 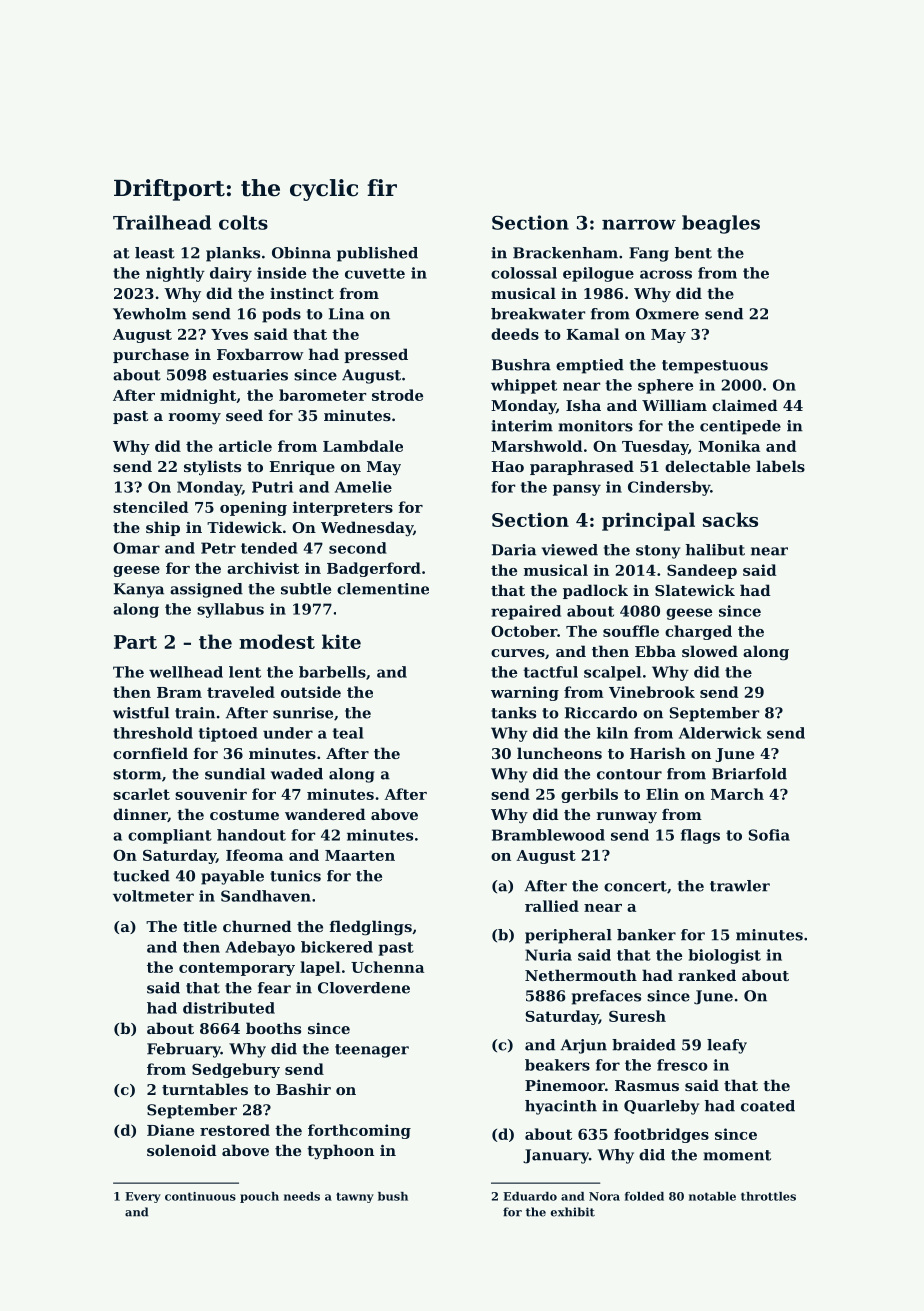 I want to click on halibut, so click(x=715, y=550).
